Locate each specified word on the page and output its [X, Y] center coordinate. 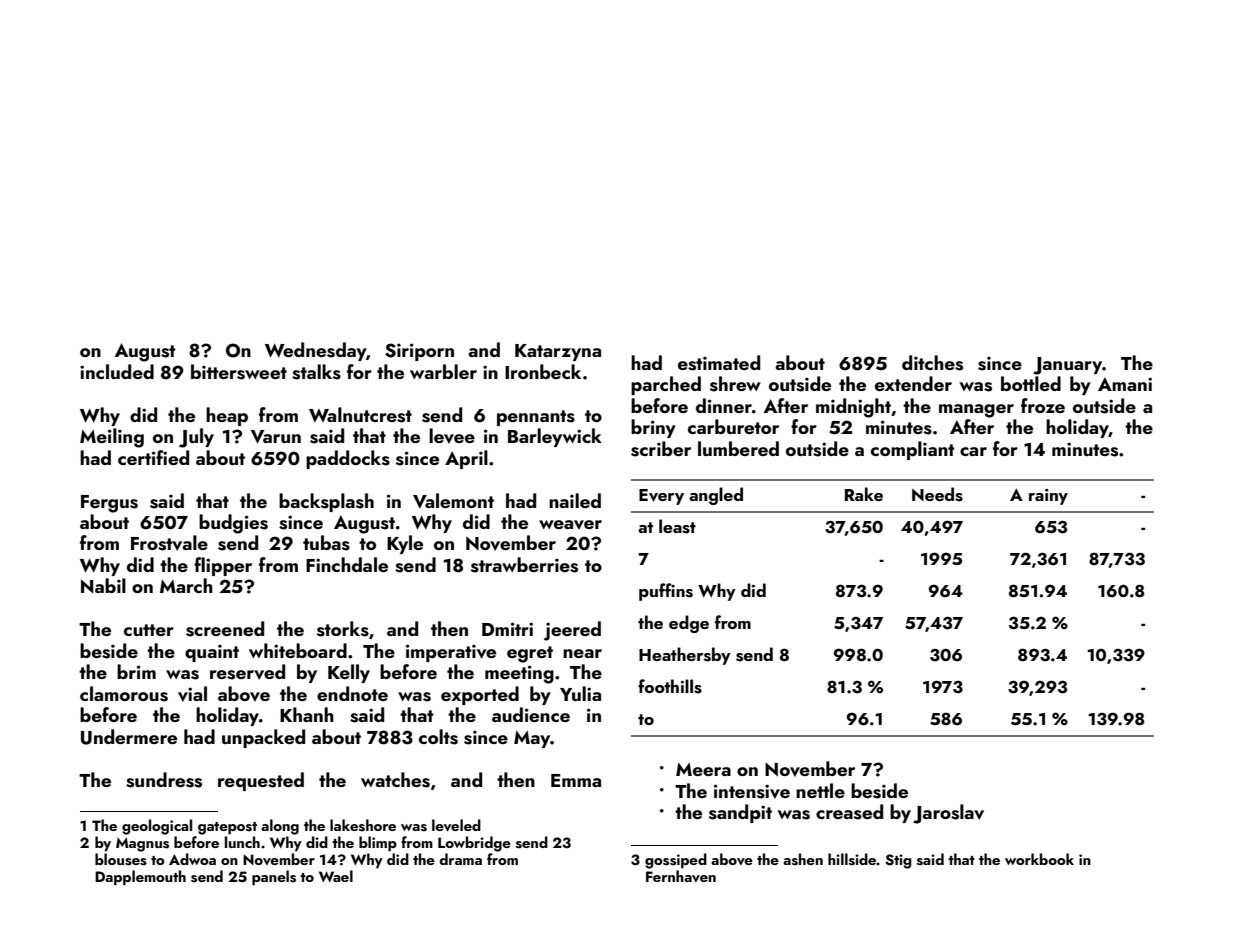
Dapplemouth [140, 878]
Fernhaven [681, 876]
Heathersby [685, 656]
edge [689, 624]
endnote [352, 693]
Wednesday [315, 351]
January [1067, 366]
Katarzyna [558, 352]
